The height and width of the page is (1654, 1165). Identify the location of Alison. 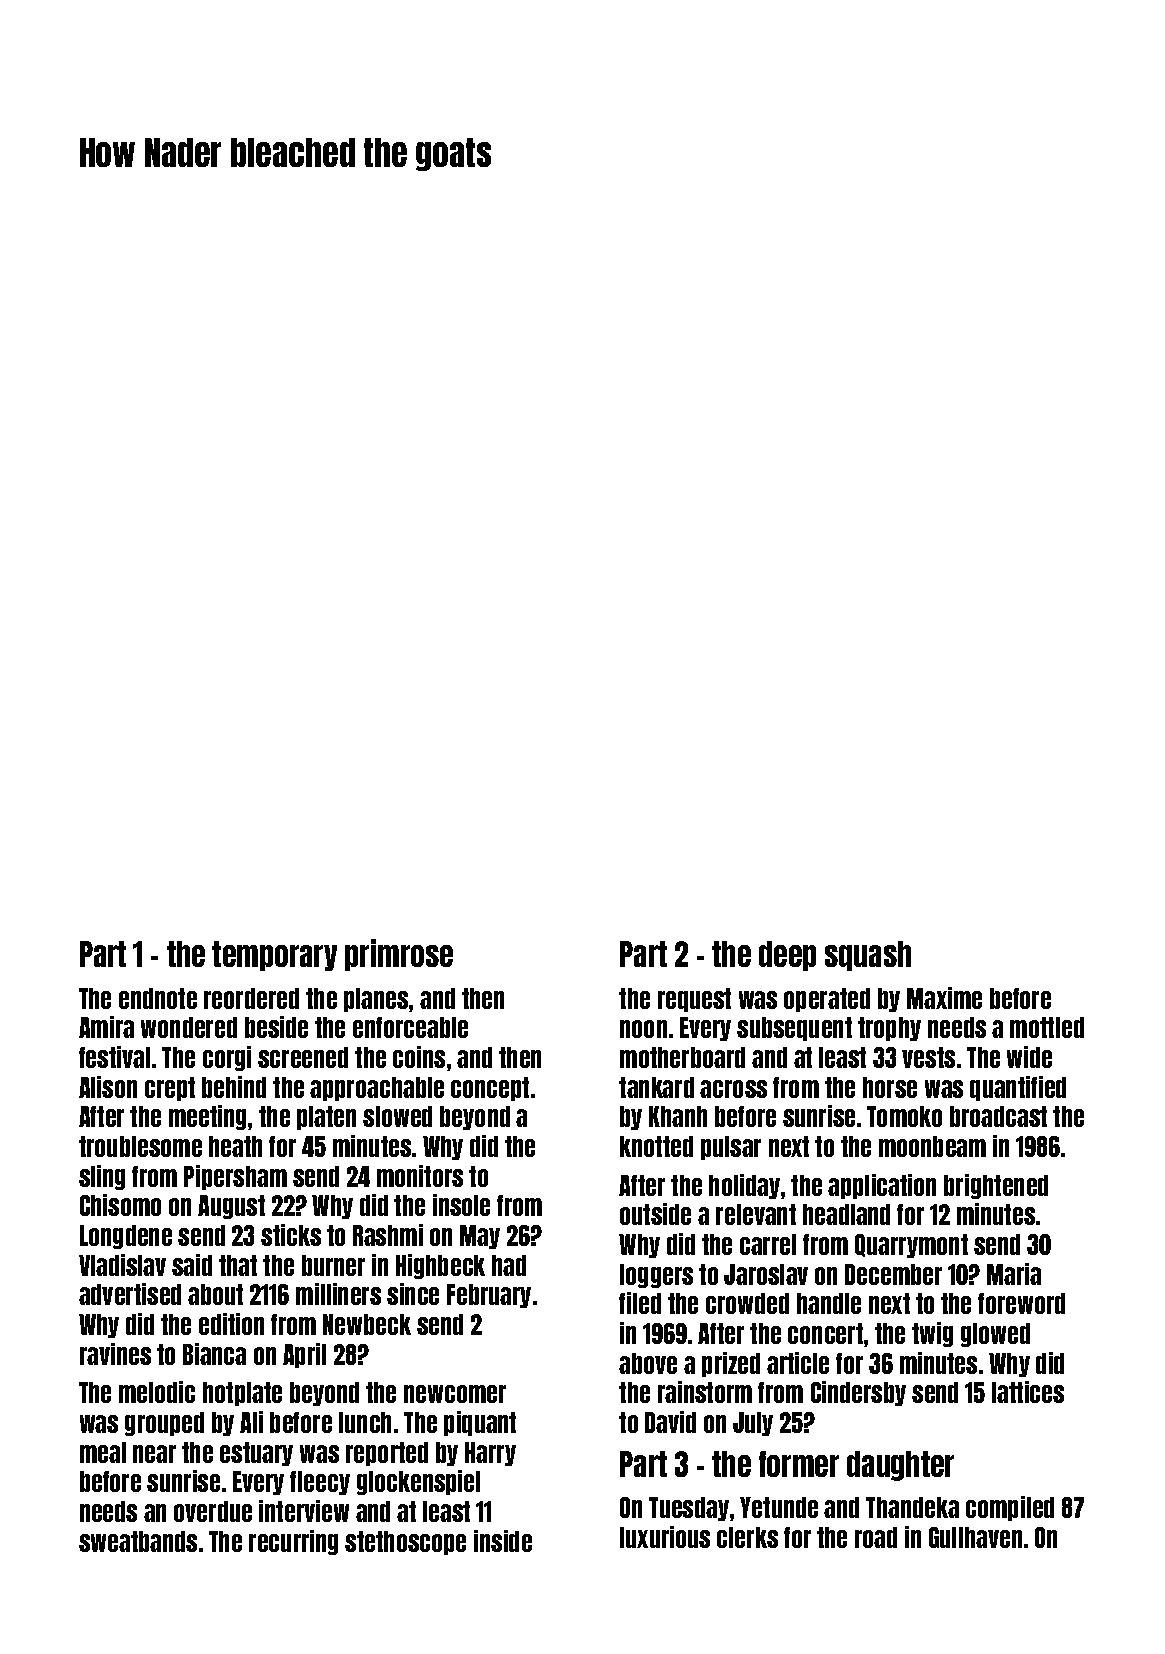
(108, 1087).
